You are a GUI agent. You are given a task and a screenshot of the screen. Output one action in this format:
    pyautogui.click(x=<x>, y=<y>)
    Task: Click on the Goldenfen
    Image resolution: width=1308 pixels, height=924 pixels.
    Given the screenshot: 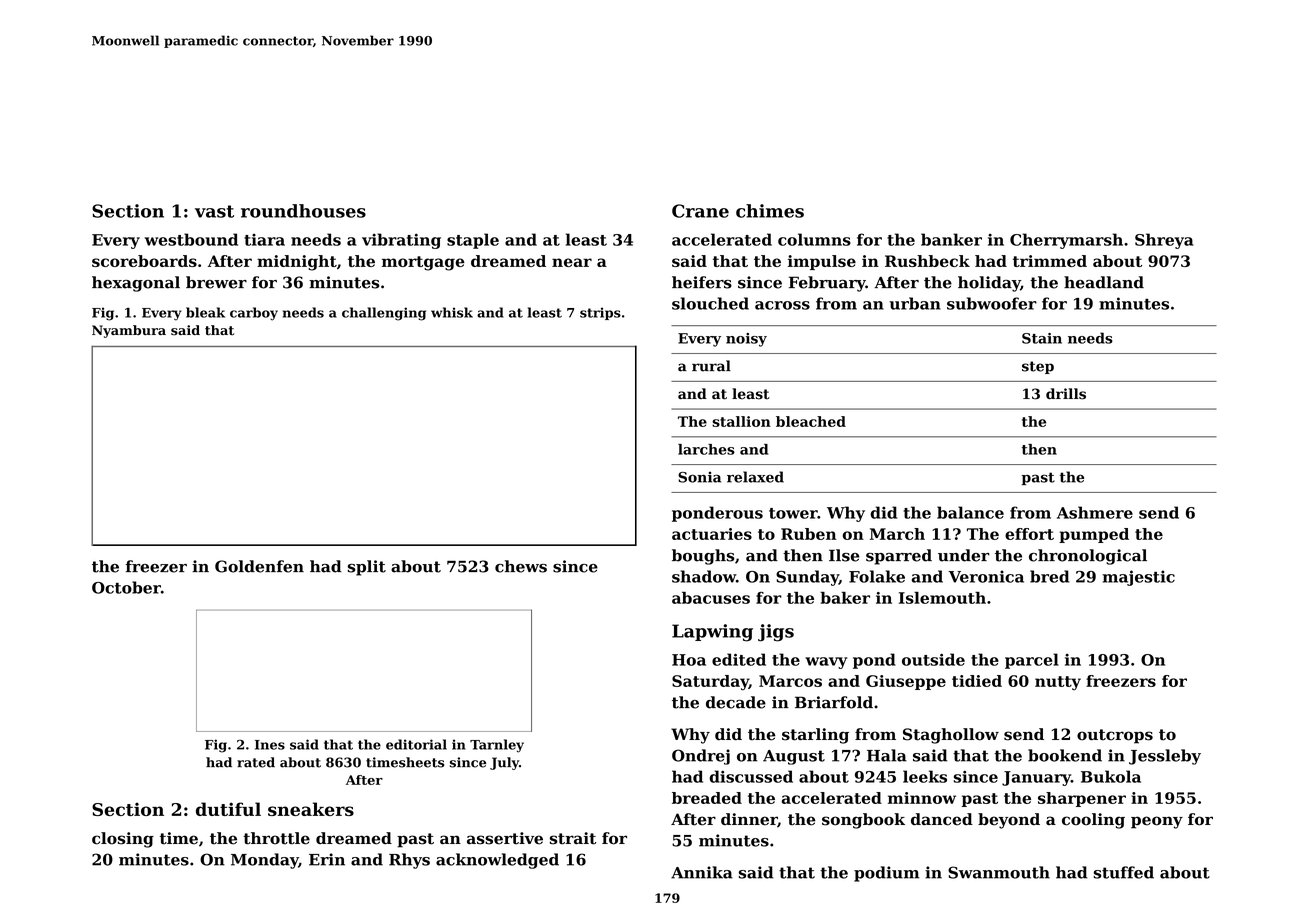 What is the action you would take?
    pyautogui.click(x=259, y=566)
